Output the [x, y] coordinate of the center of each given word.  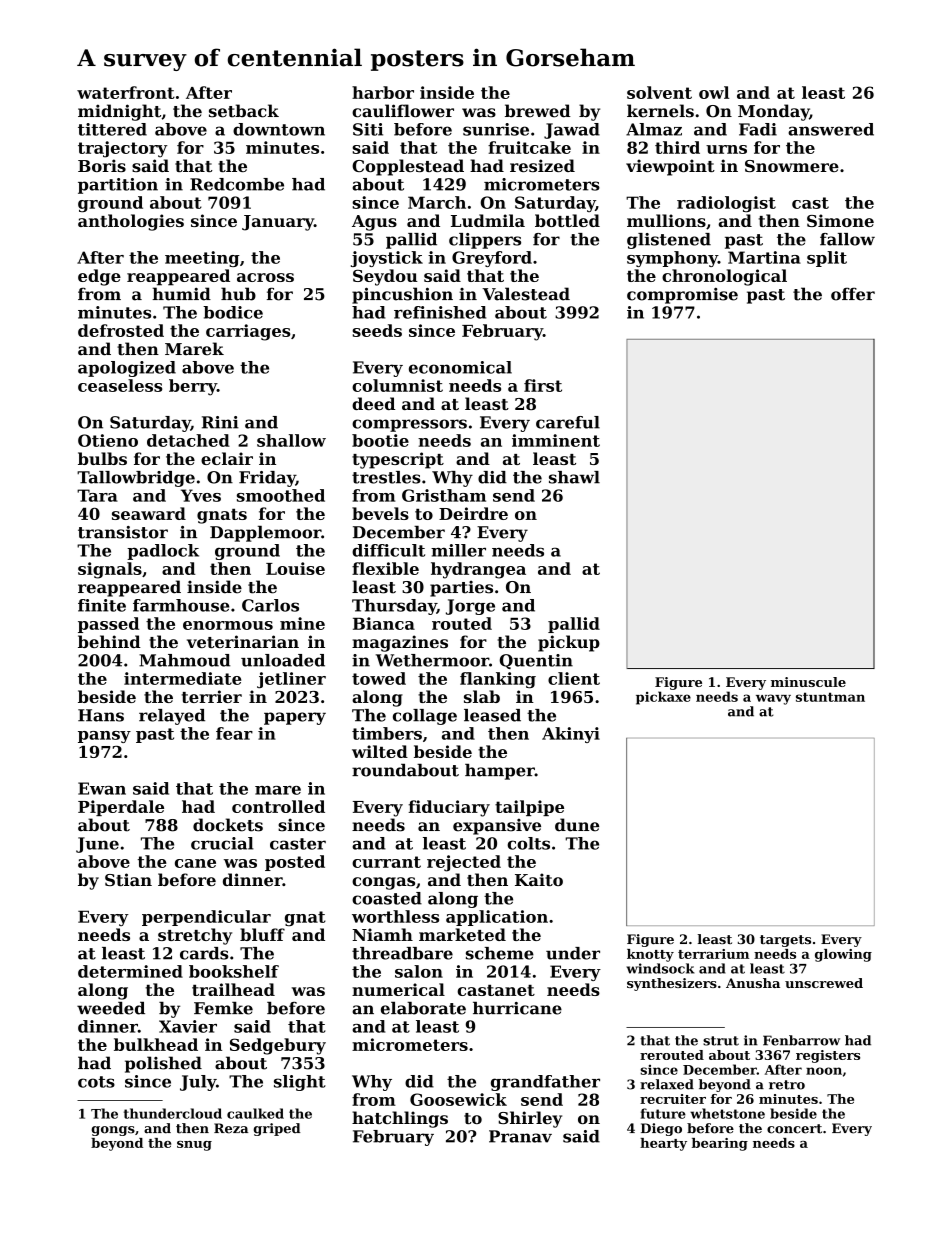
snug [194, 1146]
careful [568, 422]
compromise [682, 296]
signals [110, 570]
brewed [538, 111]
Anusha [753, 983]
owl [714, 92]
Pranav [520, 1136]
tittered [112, 129]
